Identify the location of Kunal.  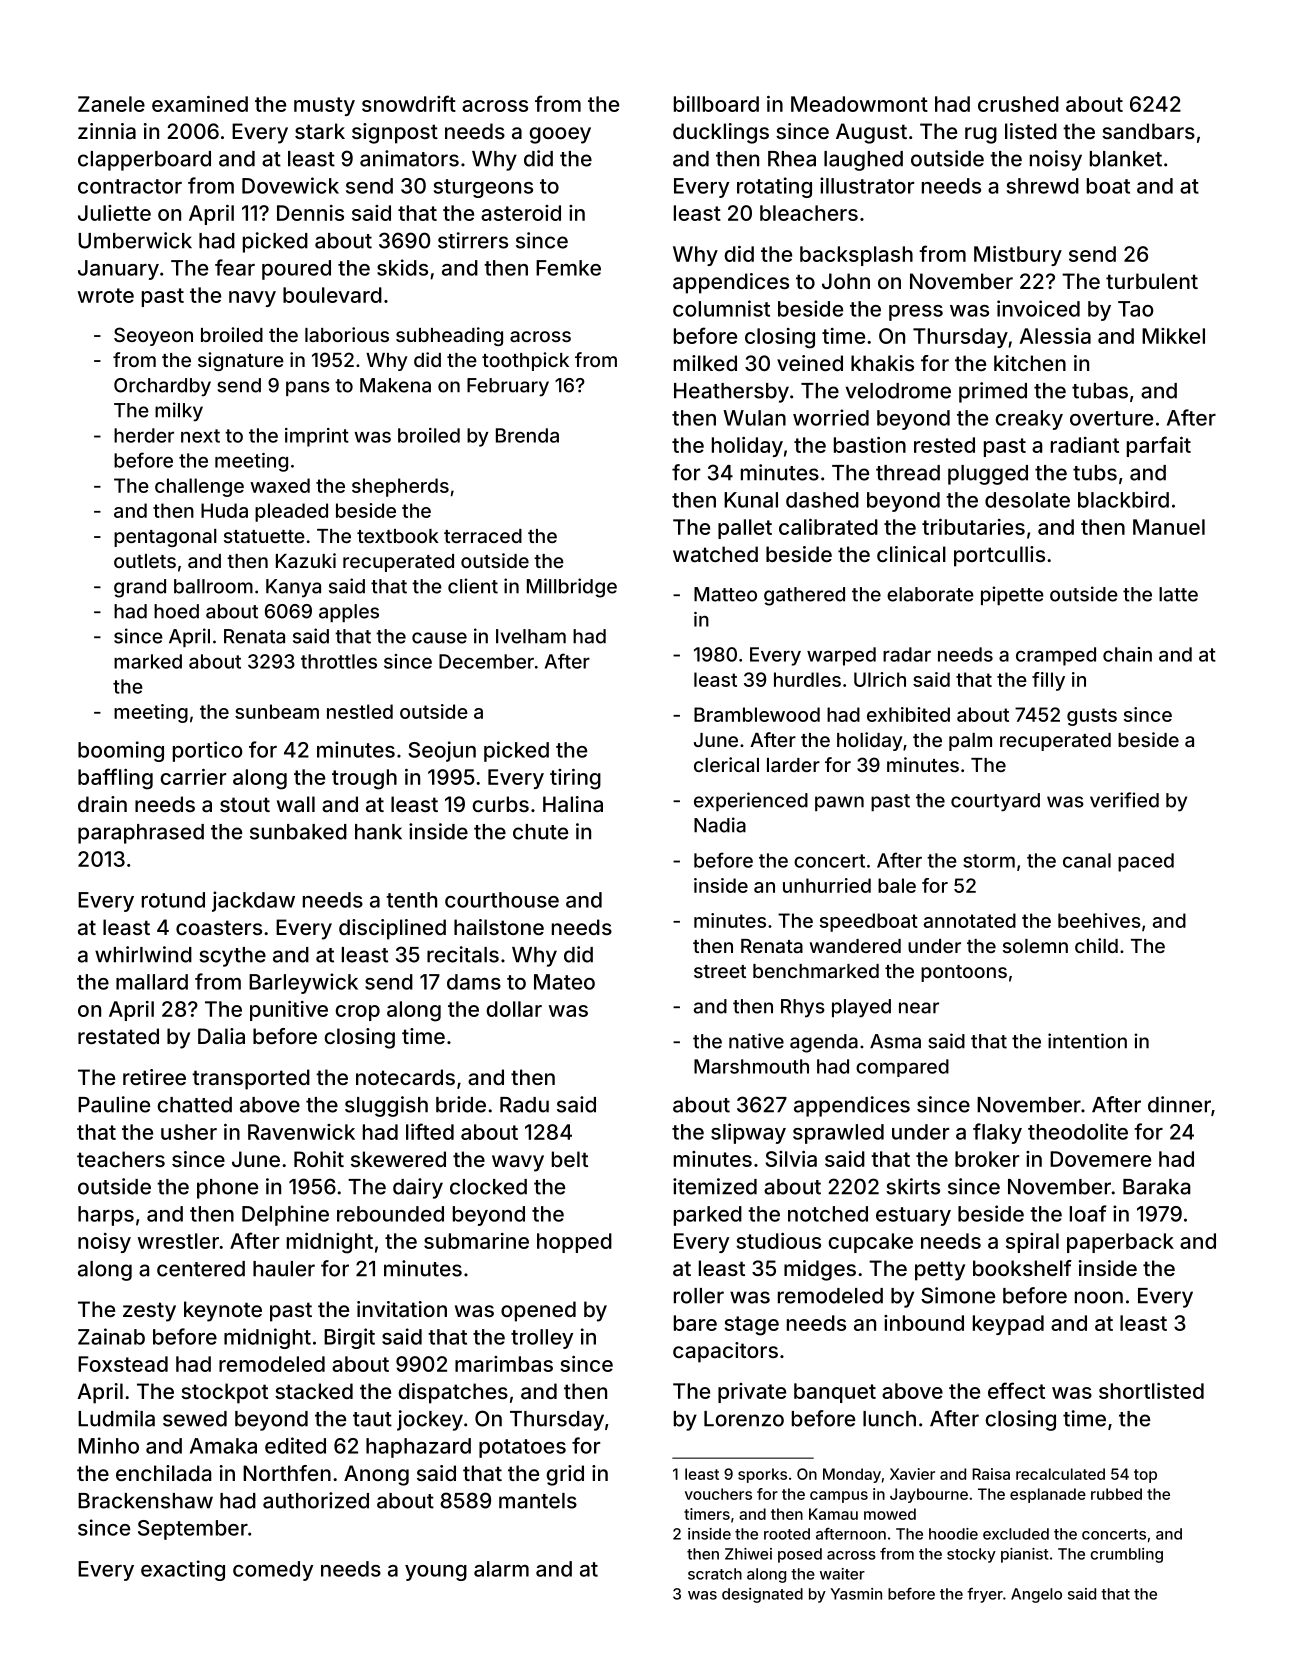
(751, 500).
